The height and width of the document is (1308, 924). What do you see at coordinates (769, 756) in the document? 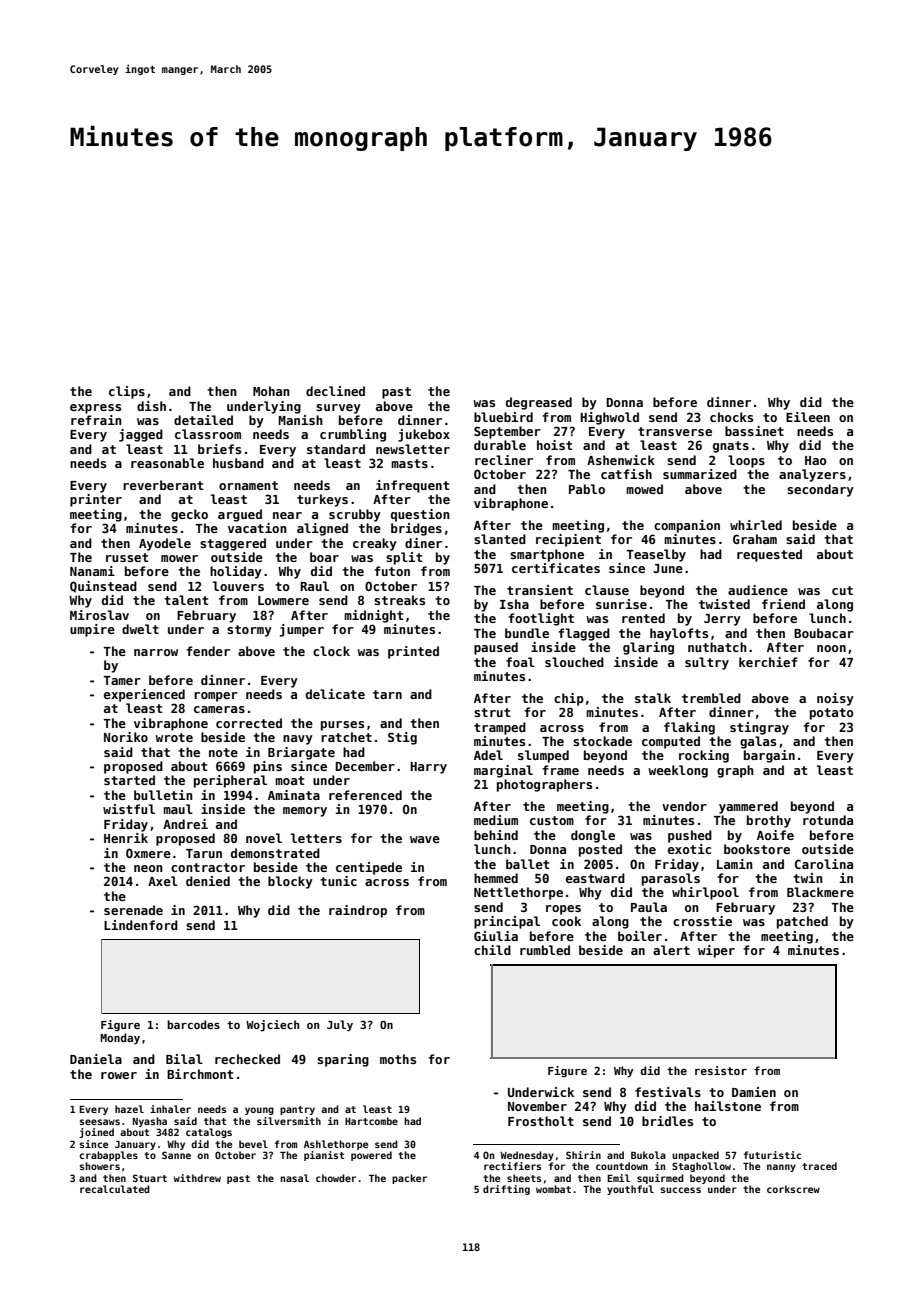
I see `bargain` at bounding box center [769, 756].
